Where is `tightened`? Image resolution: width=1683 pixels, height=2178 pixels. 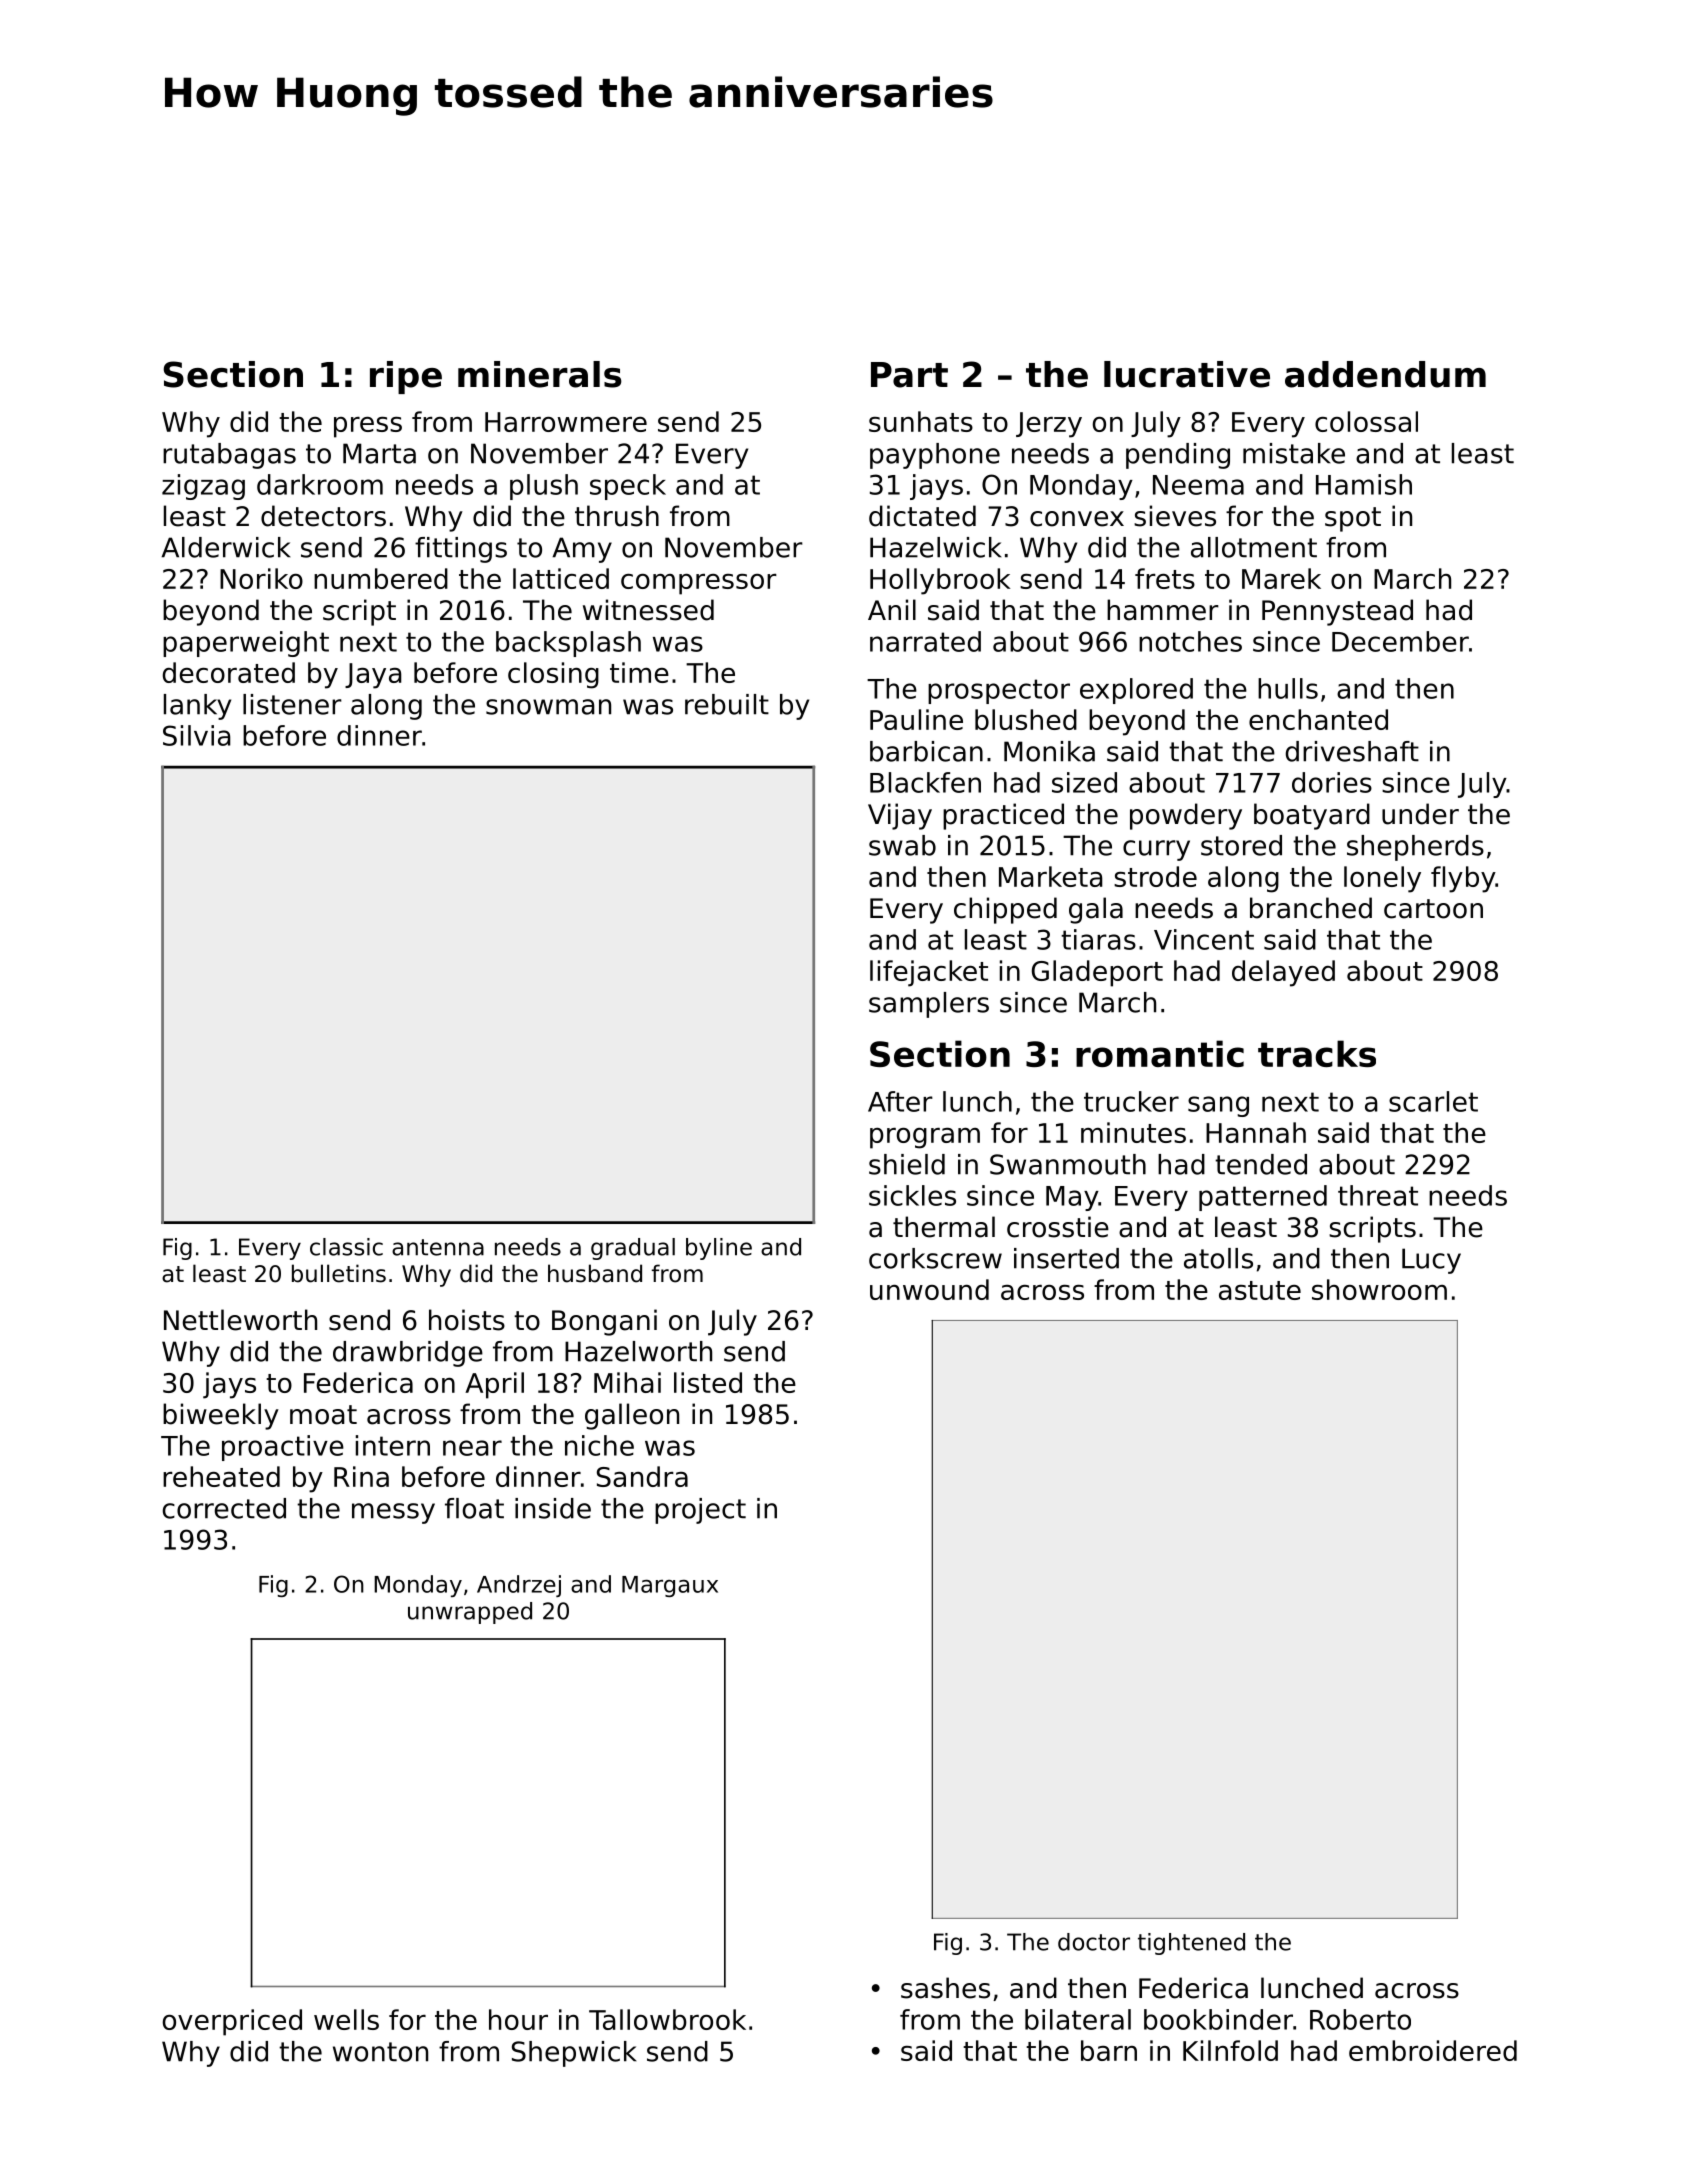
tightened is located at coordinates (1191, 1944).
